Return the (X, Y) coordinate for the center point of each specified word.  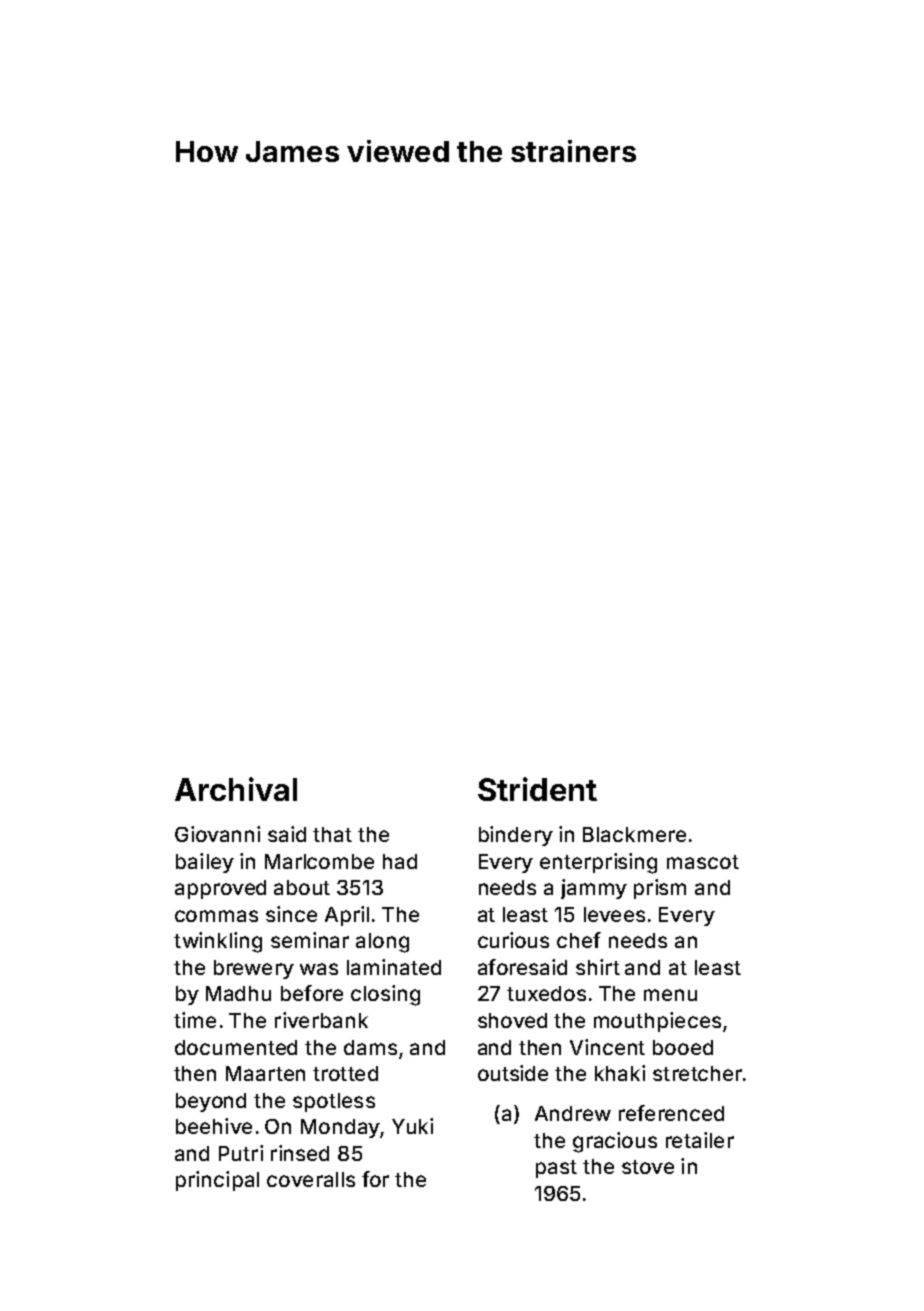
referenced (671, 1113)
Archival (236, 789)
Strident (537, 789)
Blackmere (634, 834)
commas (216, 916)
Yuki (412, 1126)
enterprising (598, 863)
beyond (211, 1102)
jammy (594, 889)
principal (217, 1181)
